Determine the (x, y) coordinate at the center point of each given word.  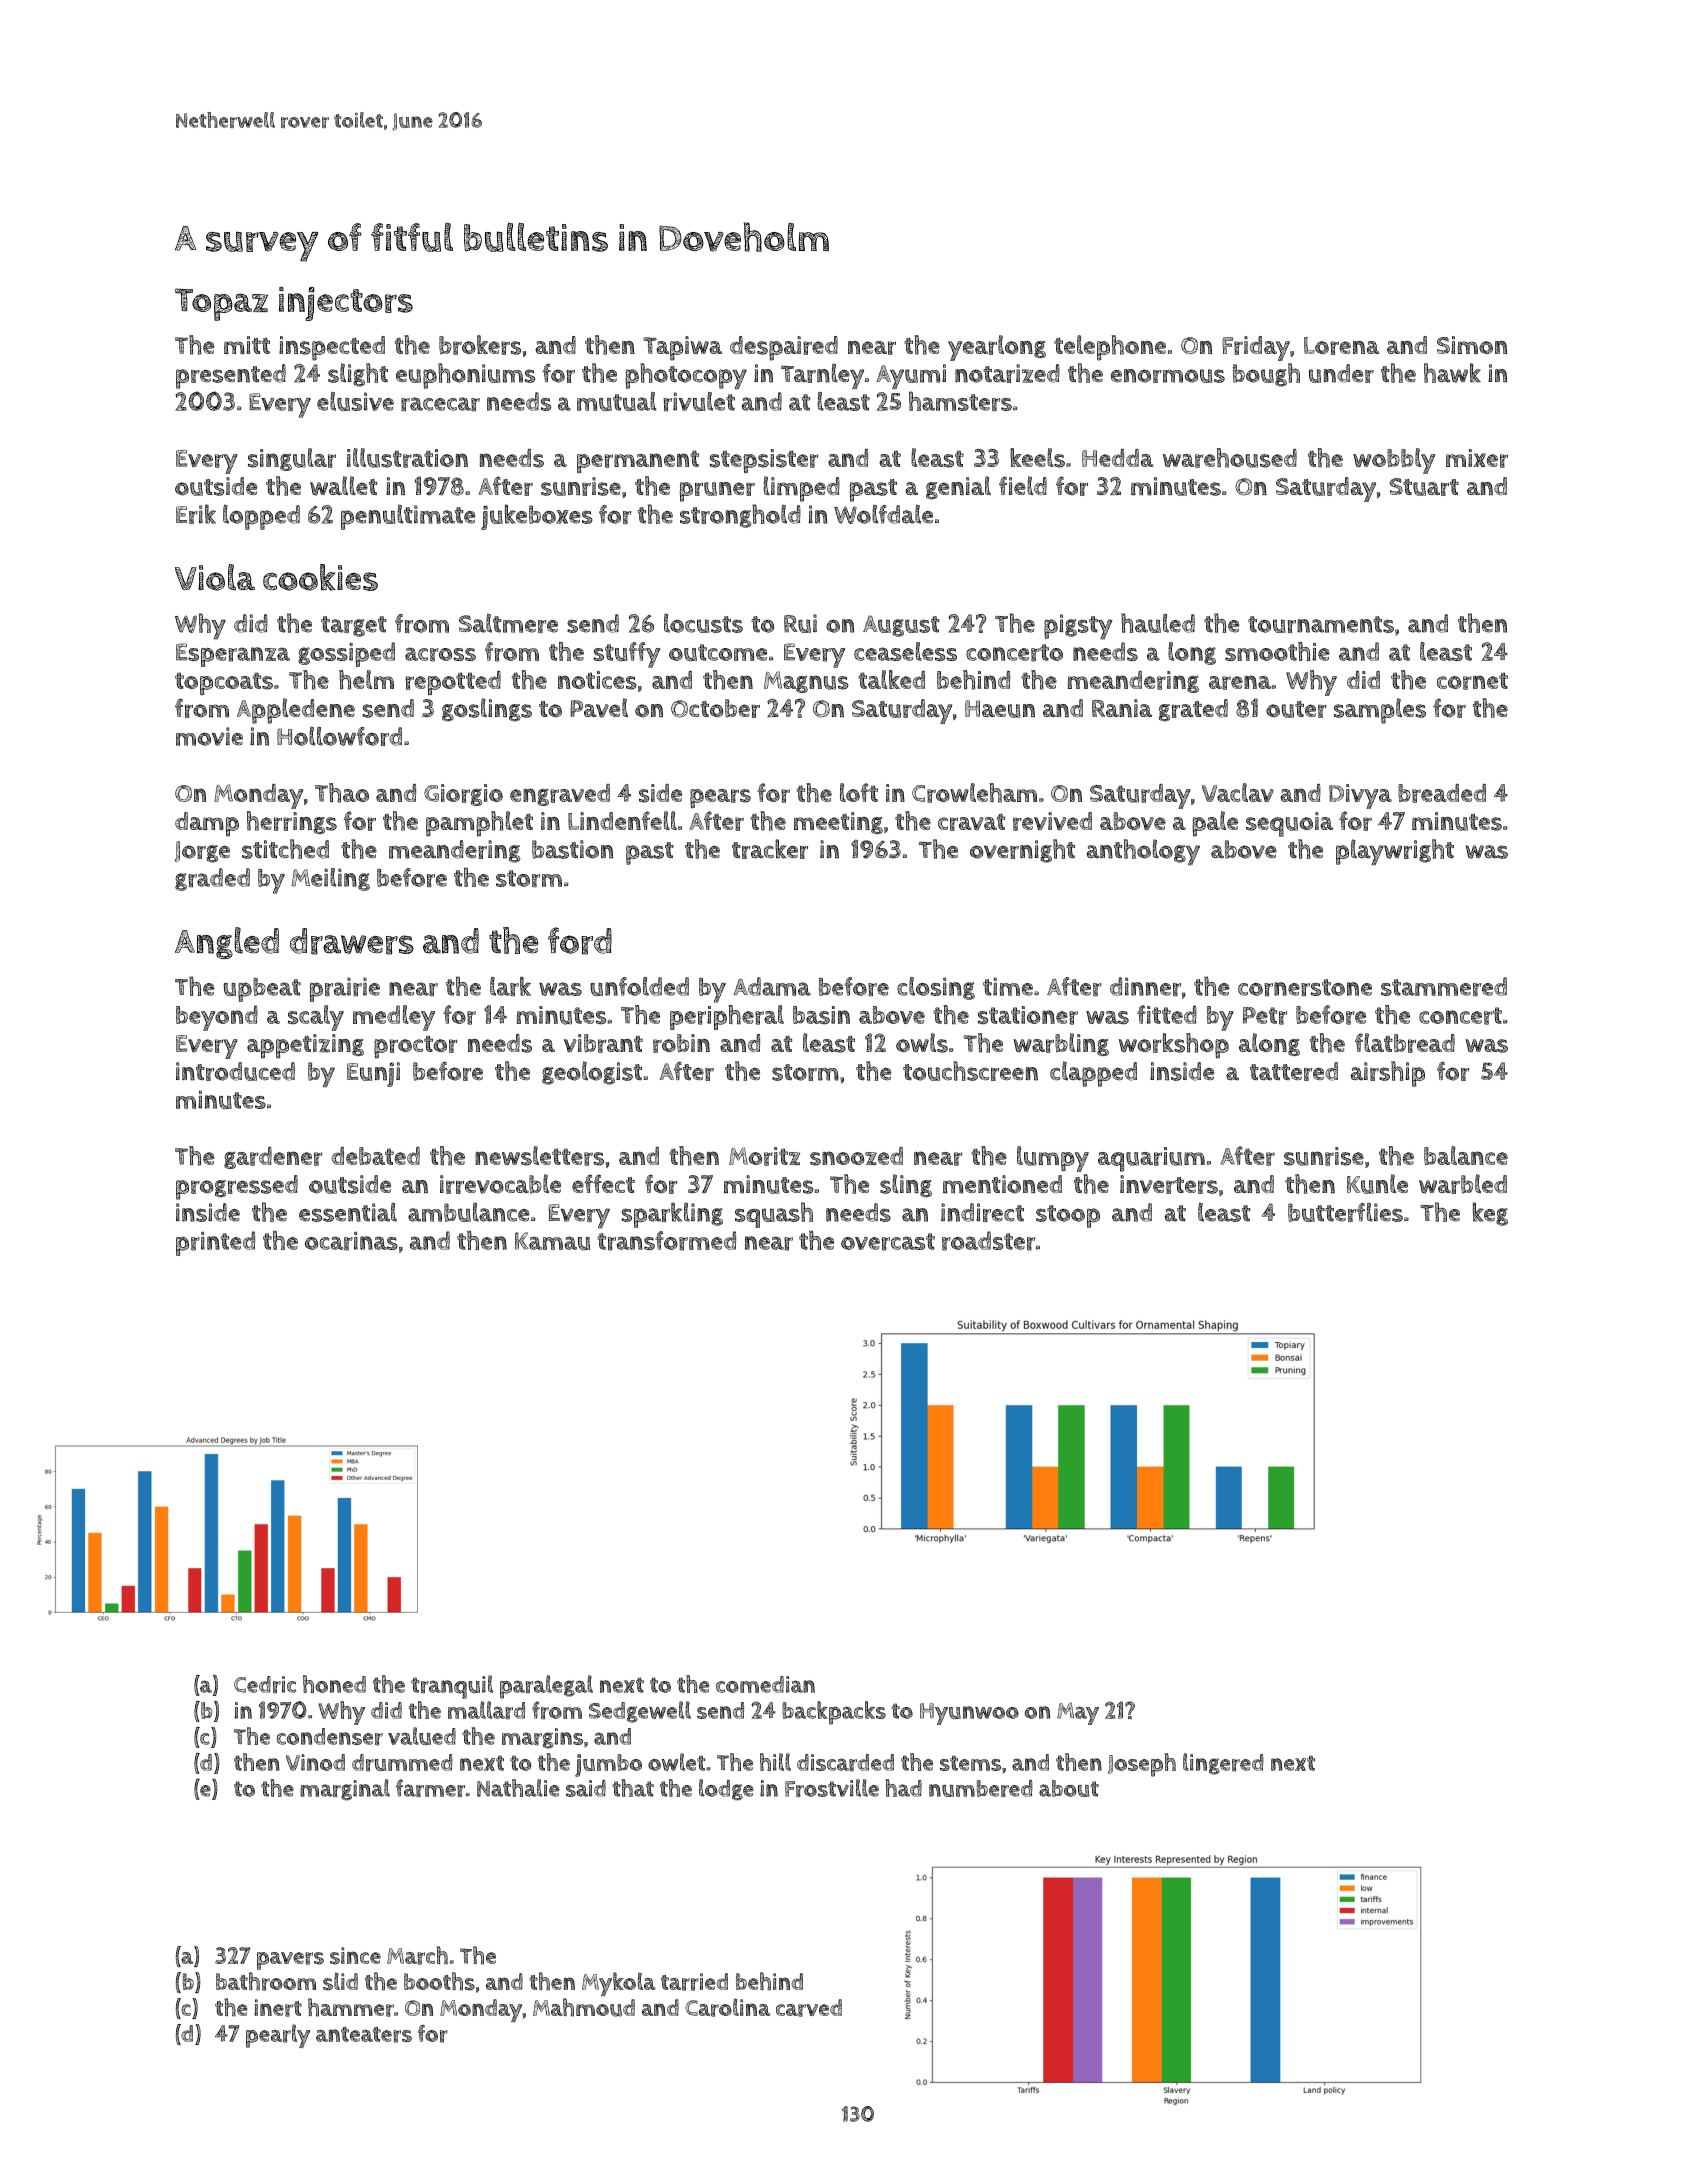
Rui (800, 623)
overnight (1022, 851)
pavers (290, 1961)
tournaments (1321, 624)
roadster (988, 1241)
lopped (261, 517)
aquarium (1151, 1159)
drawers (352, 941)
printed (215, 1243)
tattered (1294, 1071)
